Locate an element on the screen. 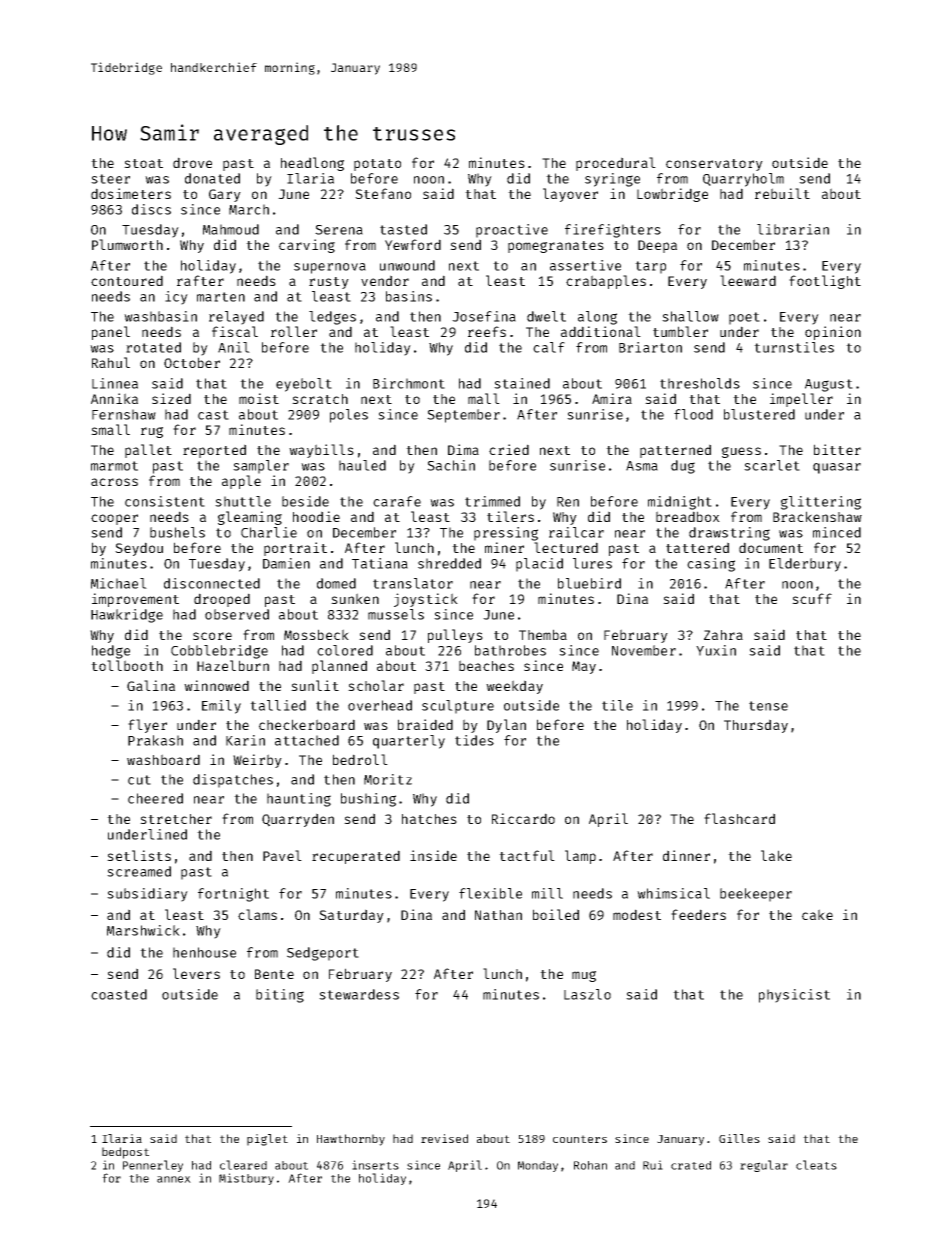 This screenshot has height=1233, width=952. drove is located at coordinates (192, 162).
